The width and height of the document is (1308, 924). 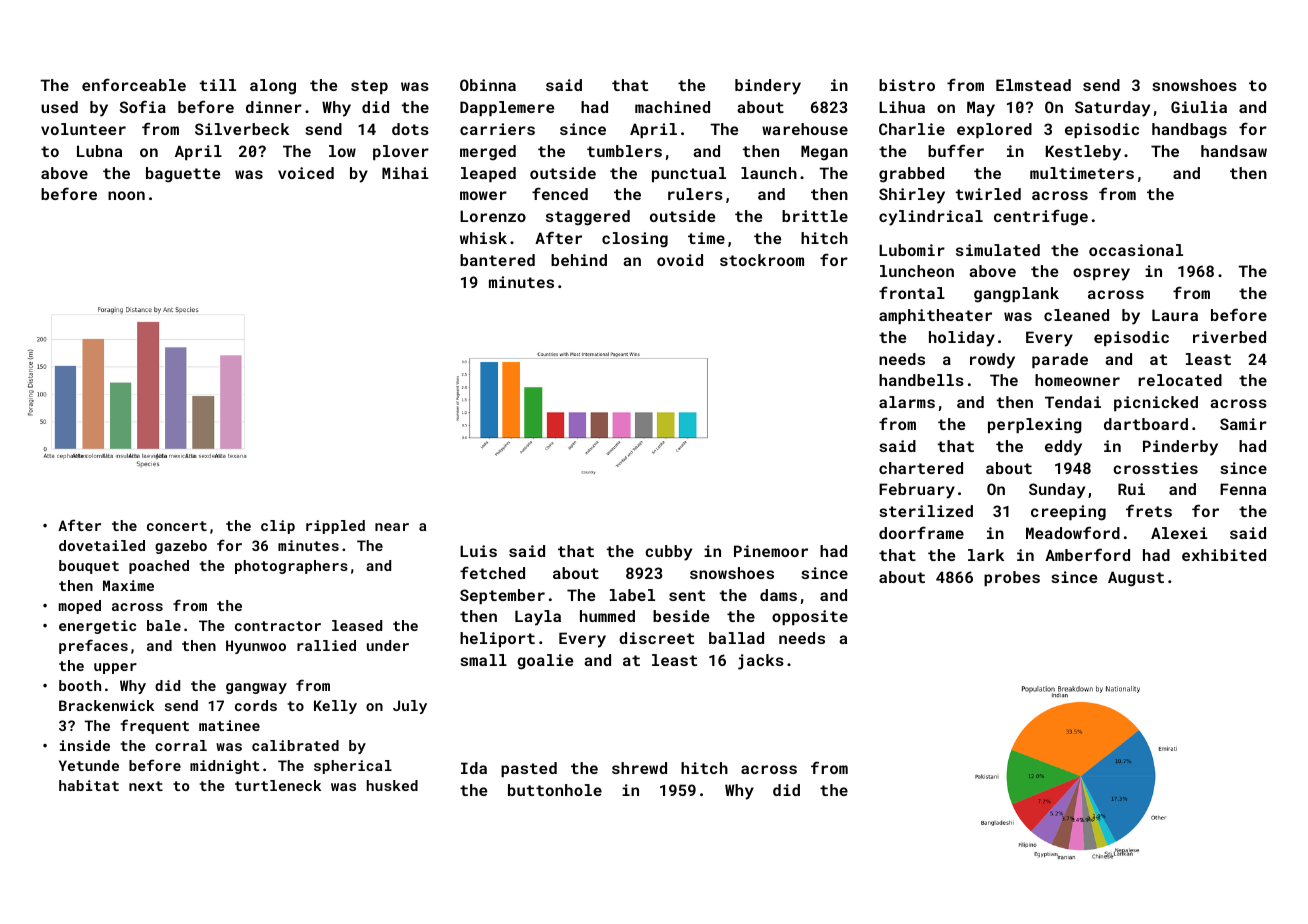 I want to click on enforceable, so click(x=134, y=84).
